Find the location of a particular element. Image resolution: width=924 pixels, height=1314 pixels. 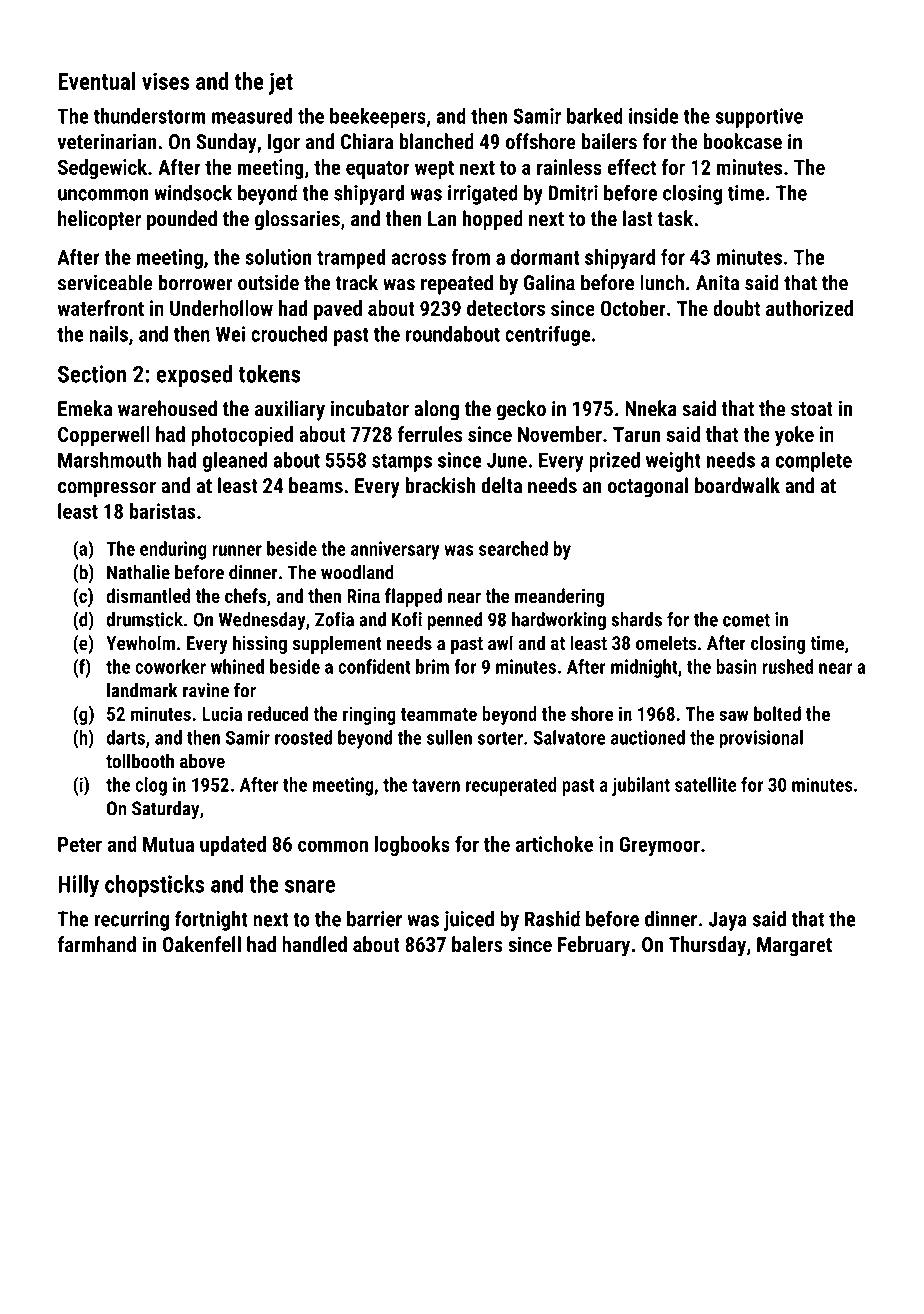

blanched is located at coordinates (437, 141).
